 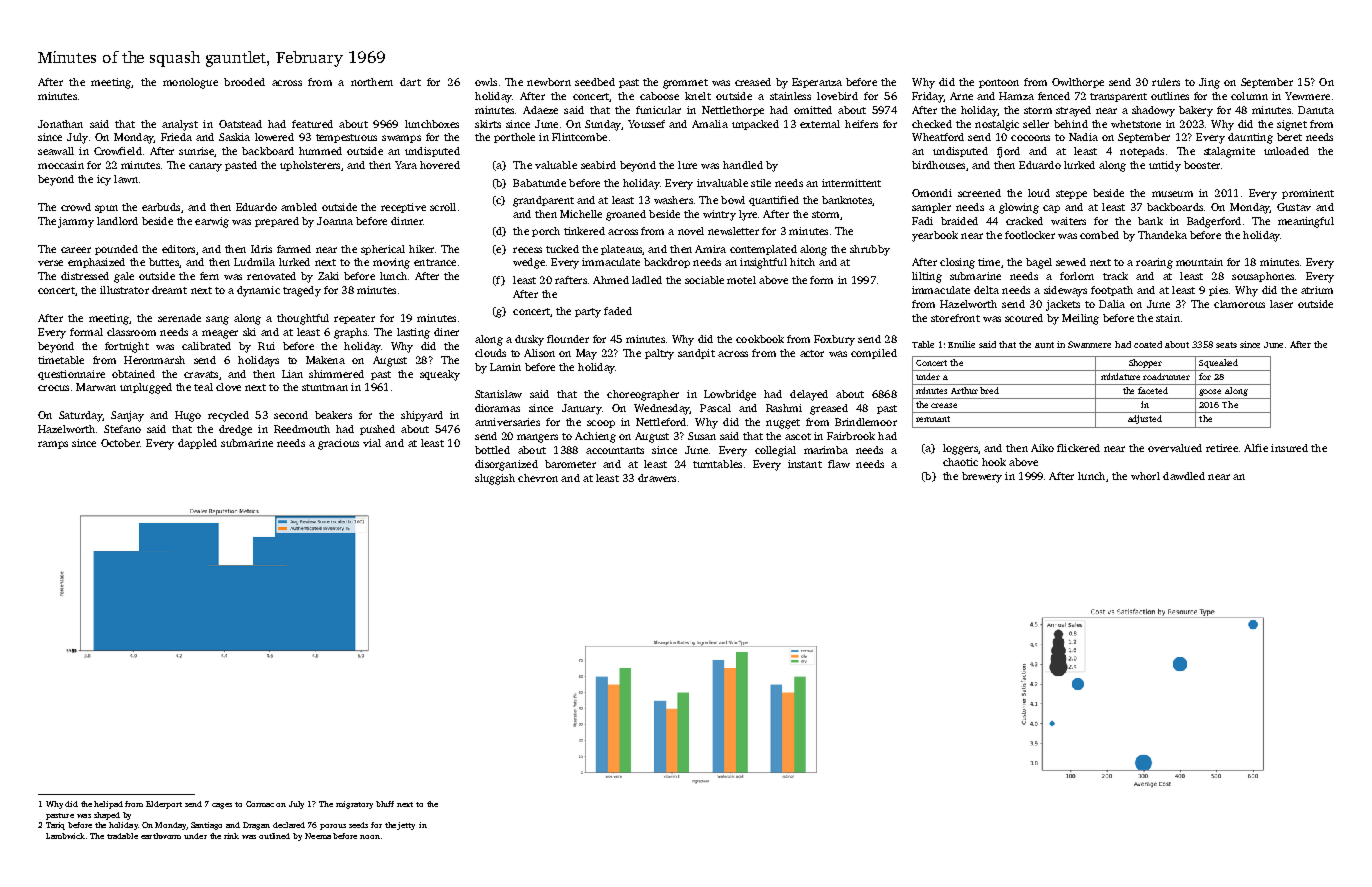 I want to click on pontoon, so click(x=999, y=83).
